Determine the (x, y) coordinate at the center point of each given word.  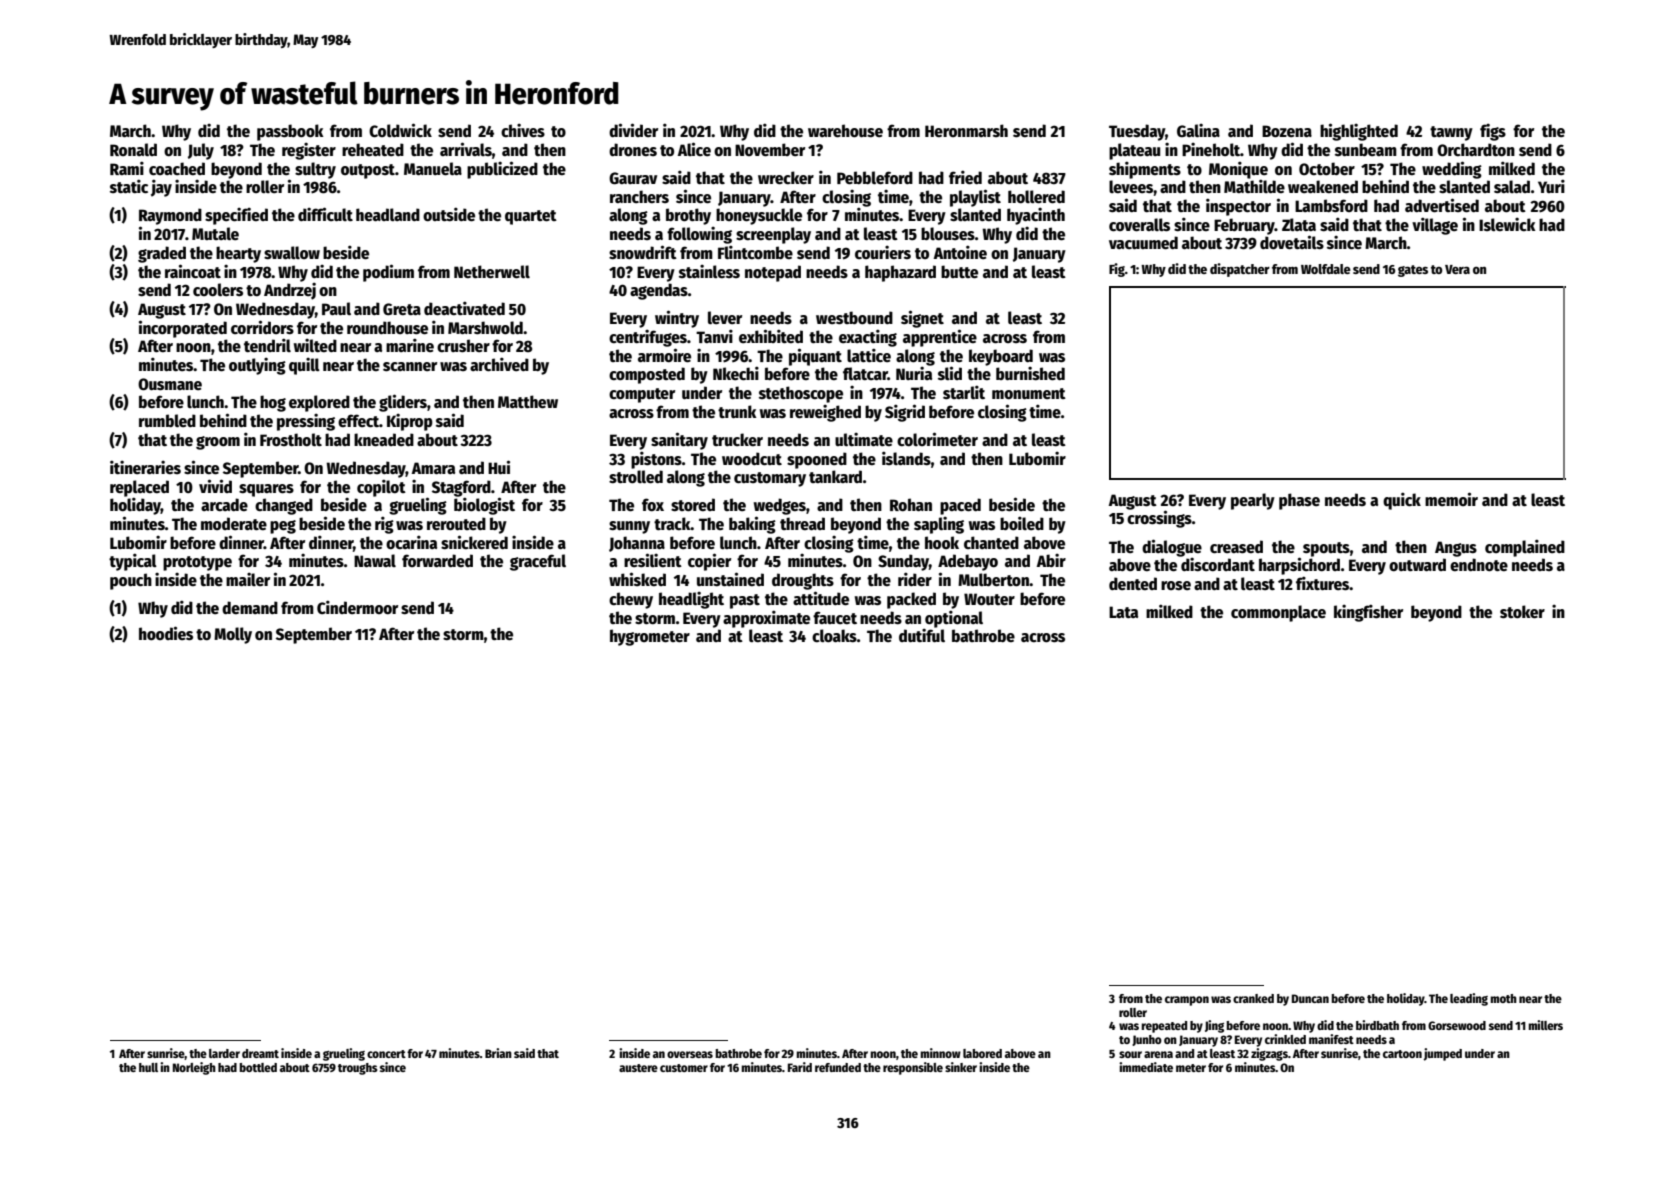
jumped (1442, 1054)
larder (224, 1053)
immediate (1146, 1067)
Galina (1198, 130)
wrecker (786, 178)
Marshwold (485, 327)
